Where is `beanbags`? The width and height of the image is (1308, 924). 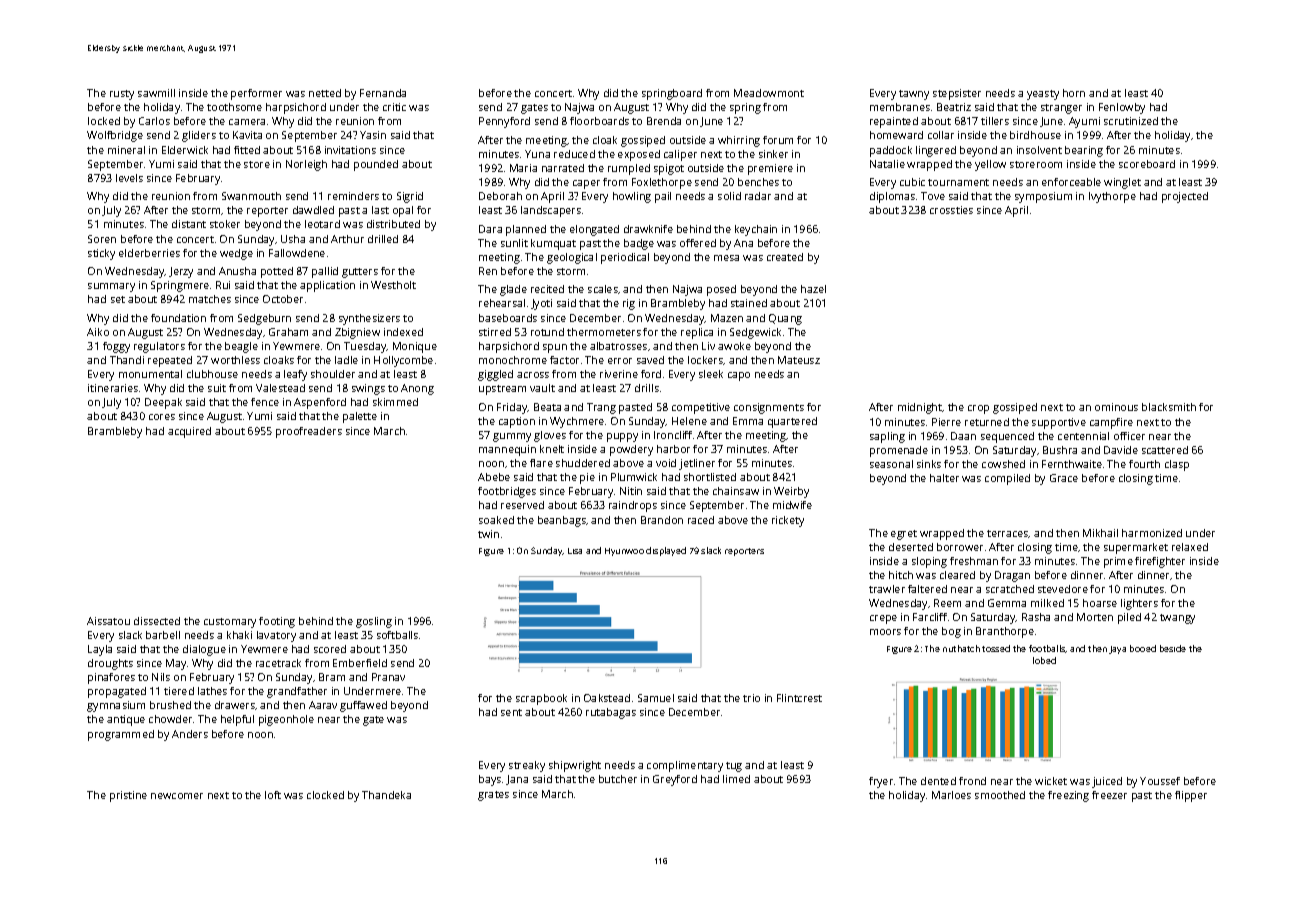
beanbags is located at coordinates (562, 521).
